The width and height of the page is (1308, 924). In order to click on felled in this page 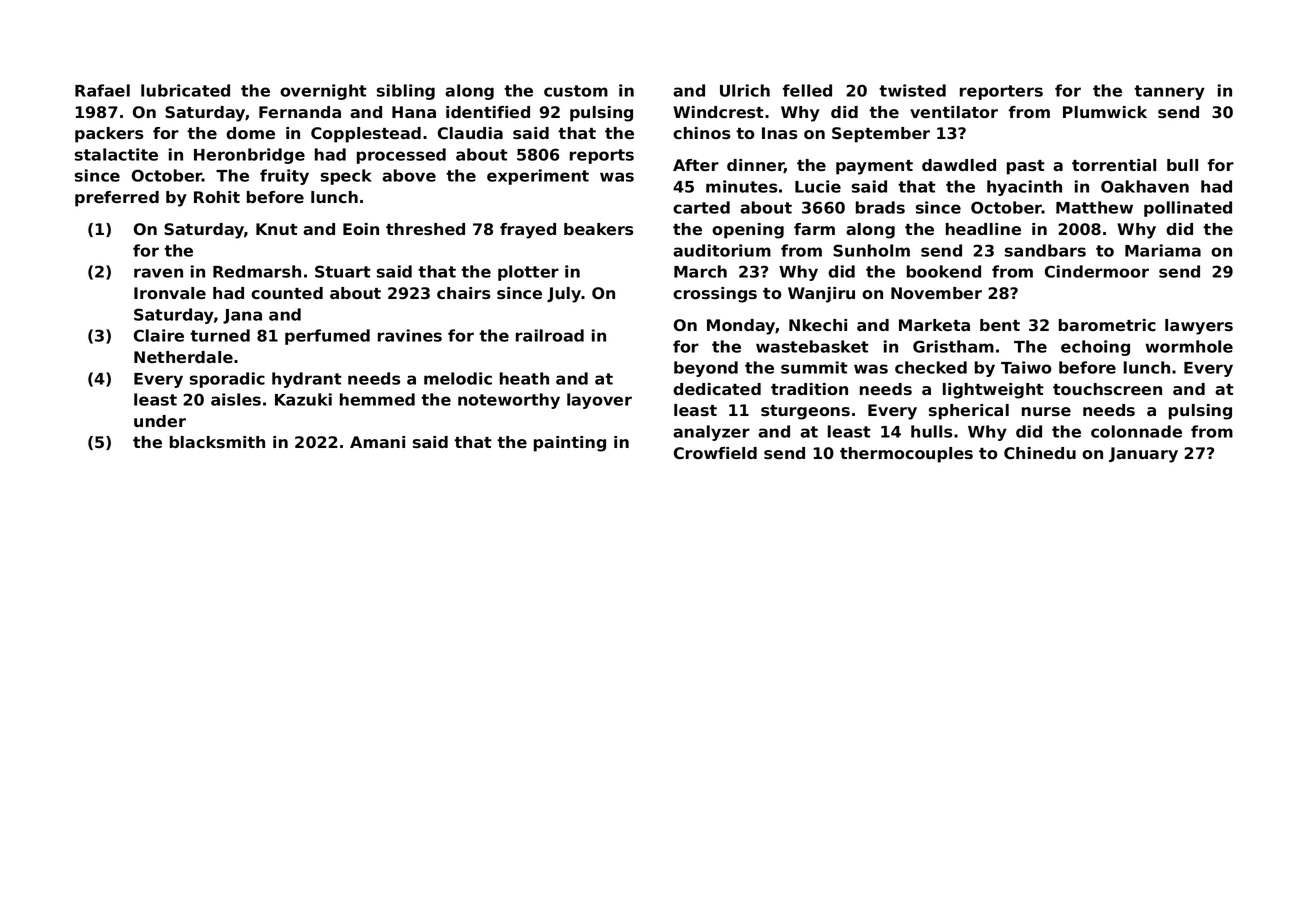, I will do `click(807, 90)`.
